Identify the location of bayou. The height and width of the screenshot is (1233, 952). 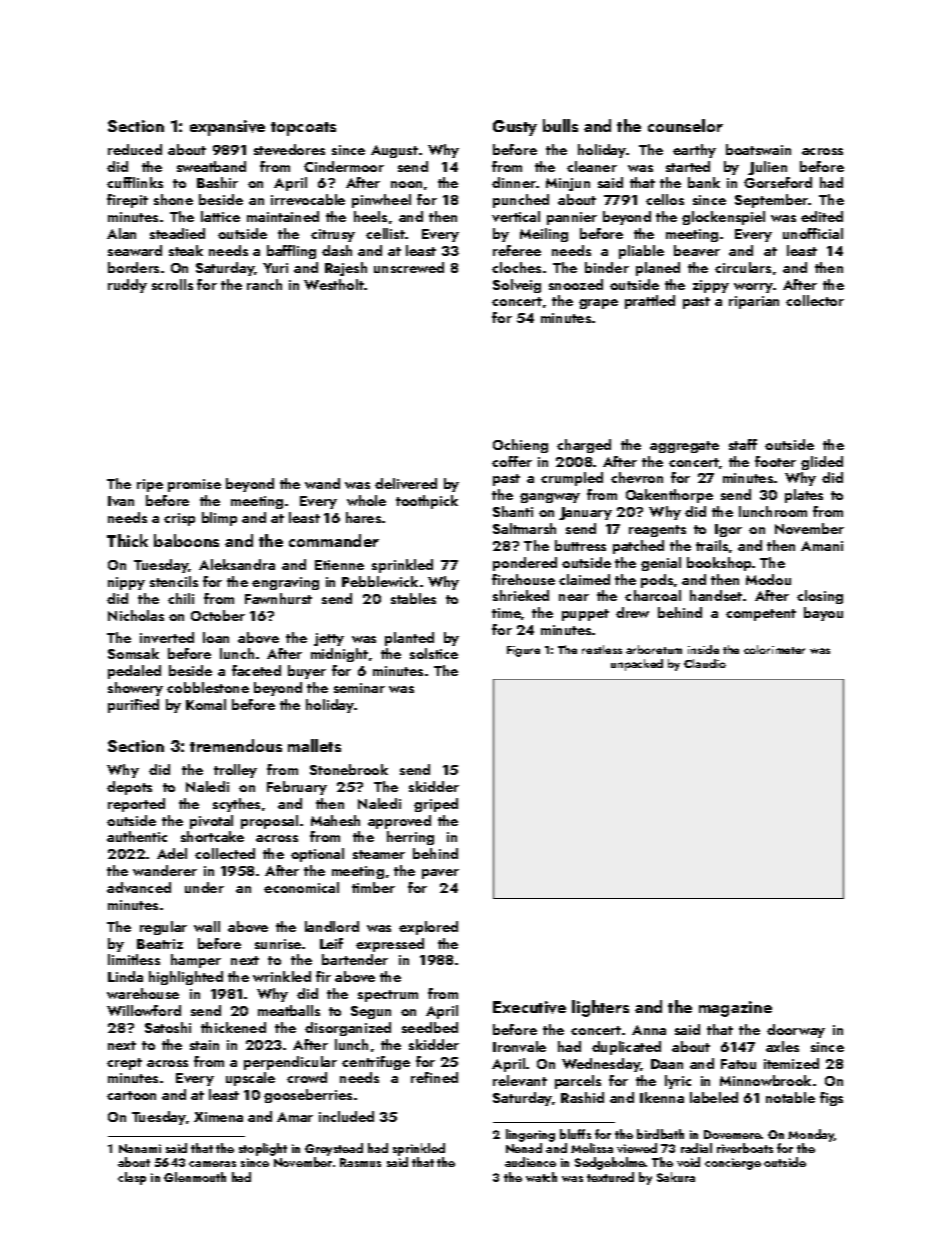
(823, 614).
